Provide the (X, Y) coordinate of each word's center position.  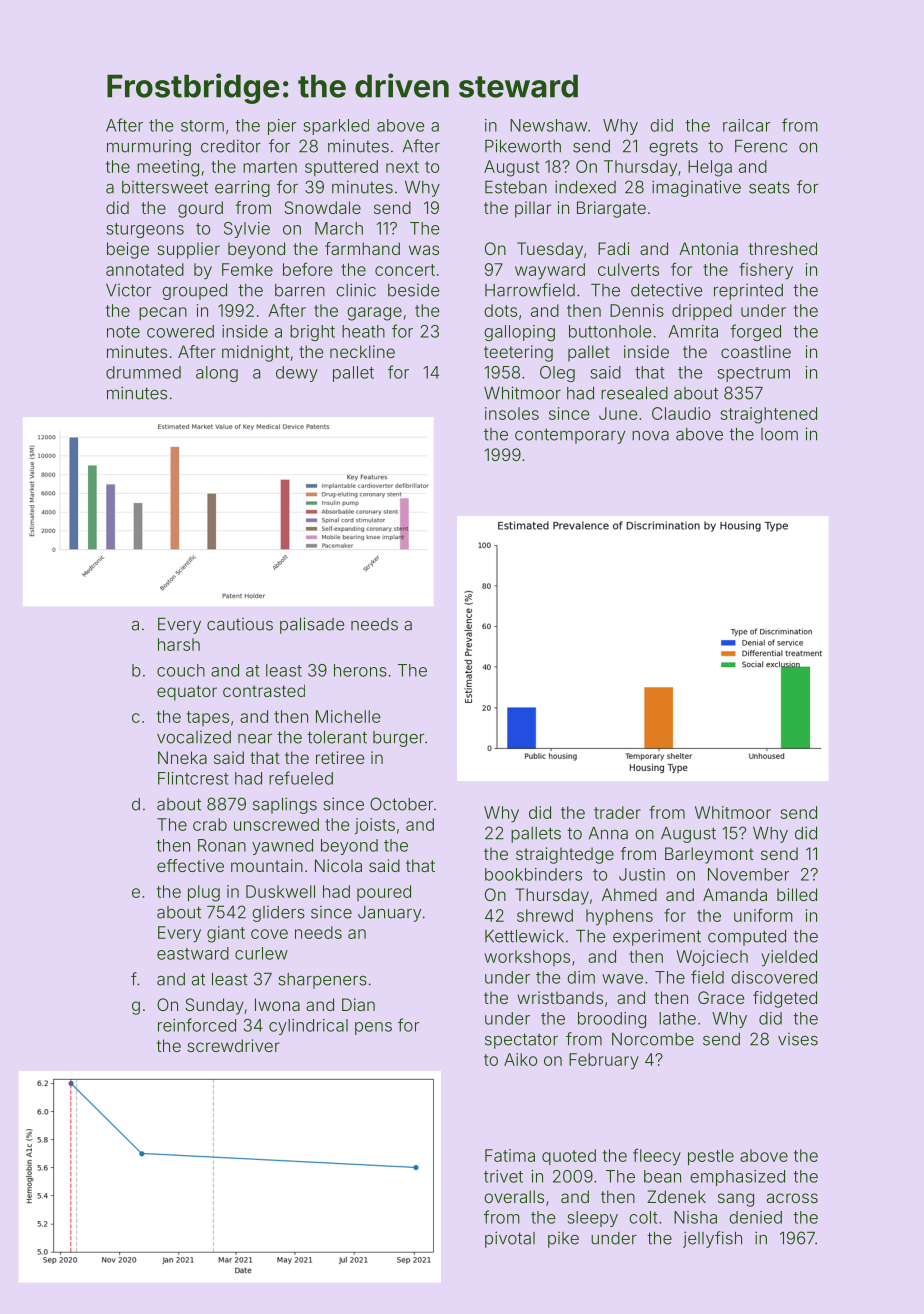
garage (374, 314)
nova (650, 436)
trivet (503, 1176)
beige (128, 250)
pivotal (510, 1239)
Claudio (681, 413)
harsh (179, 644)
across (792, 1198)
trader (617, 812)
